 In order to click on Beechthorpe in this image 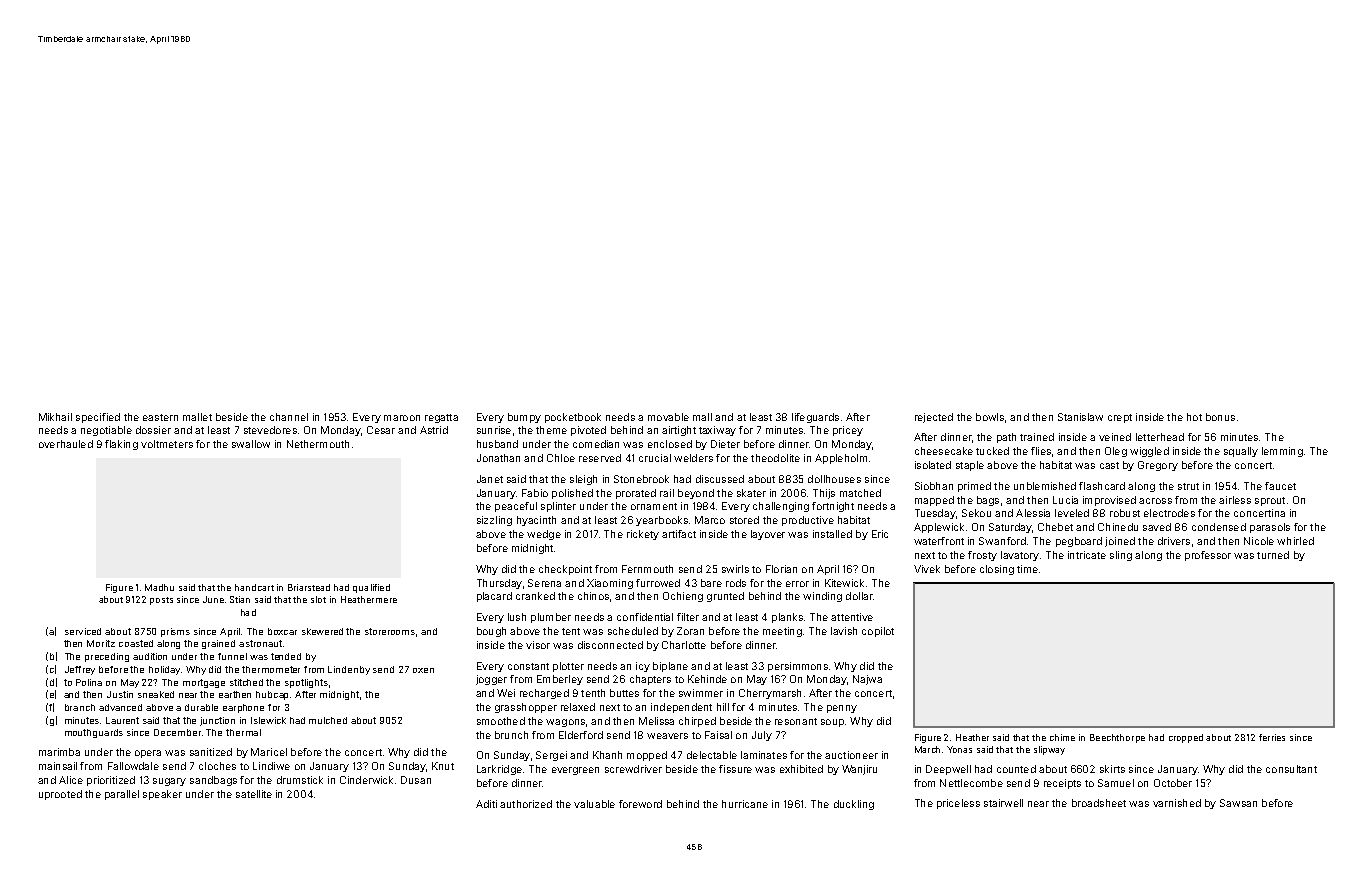, I will do `click(1117, 738)`.
